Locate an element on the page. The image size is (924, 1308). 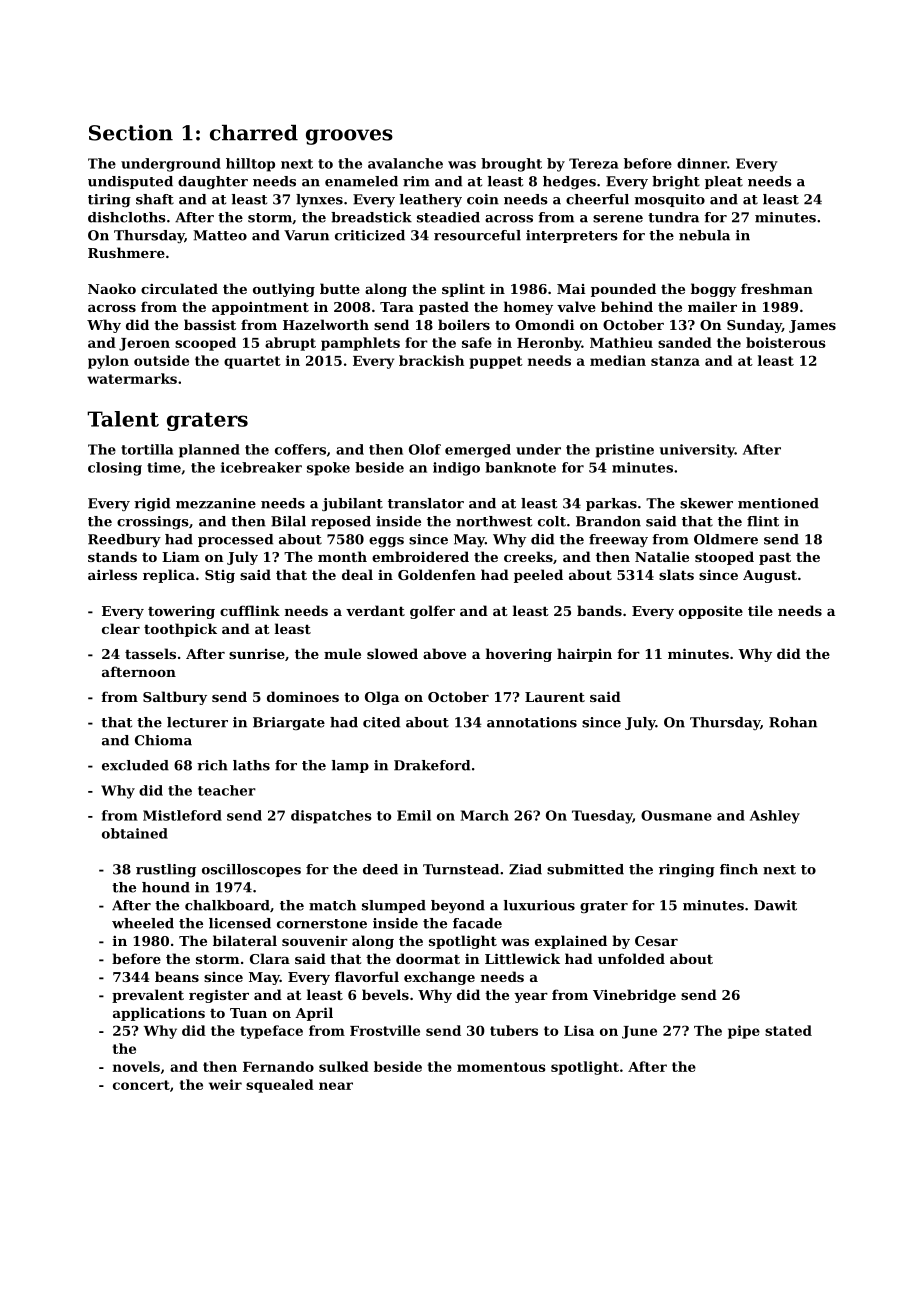
momentous is located at coordinates (501, 1067).
